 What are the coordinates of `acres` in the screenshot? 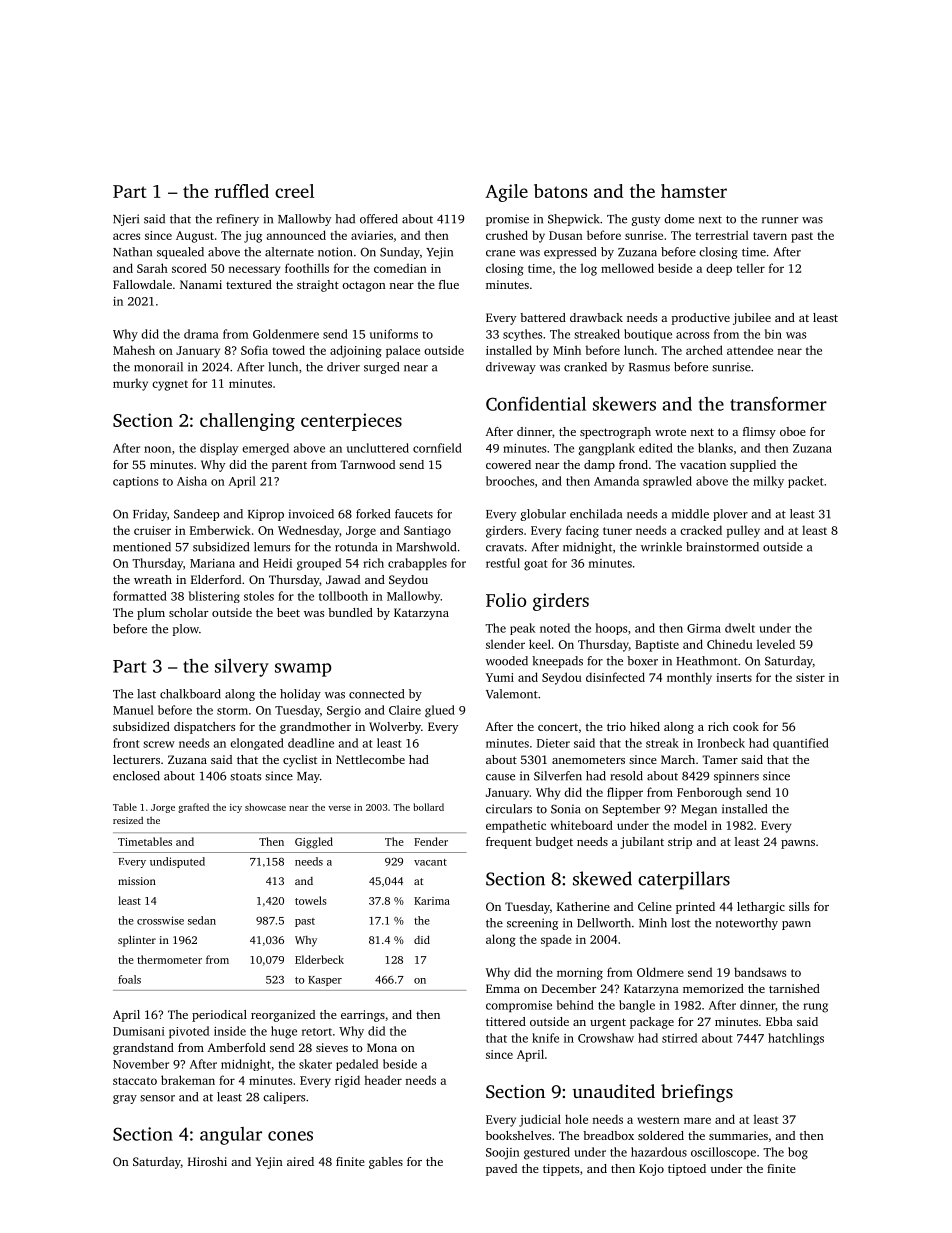 It's located at (126, 236).
